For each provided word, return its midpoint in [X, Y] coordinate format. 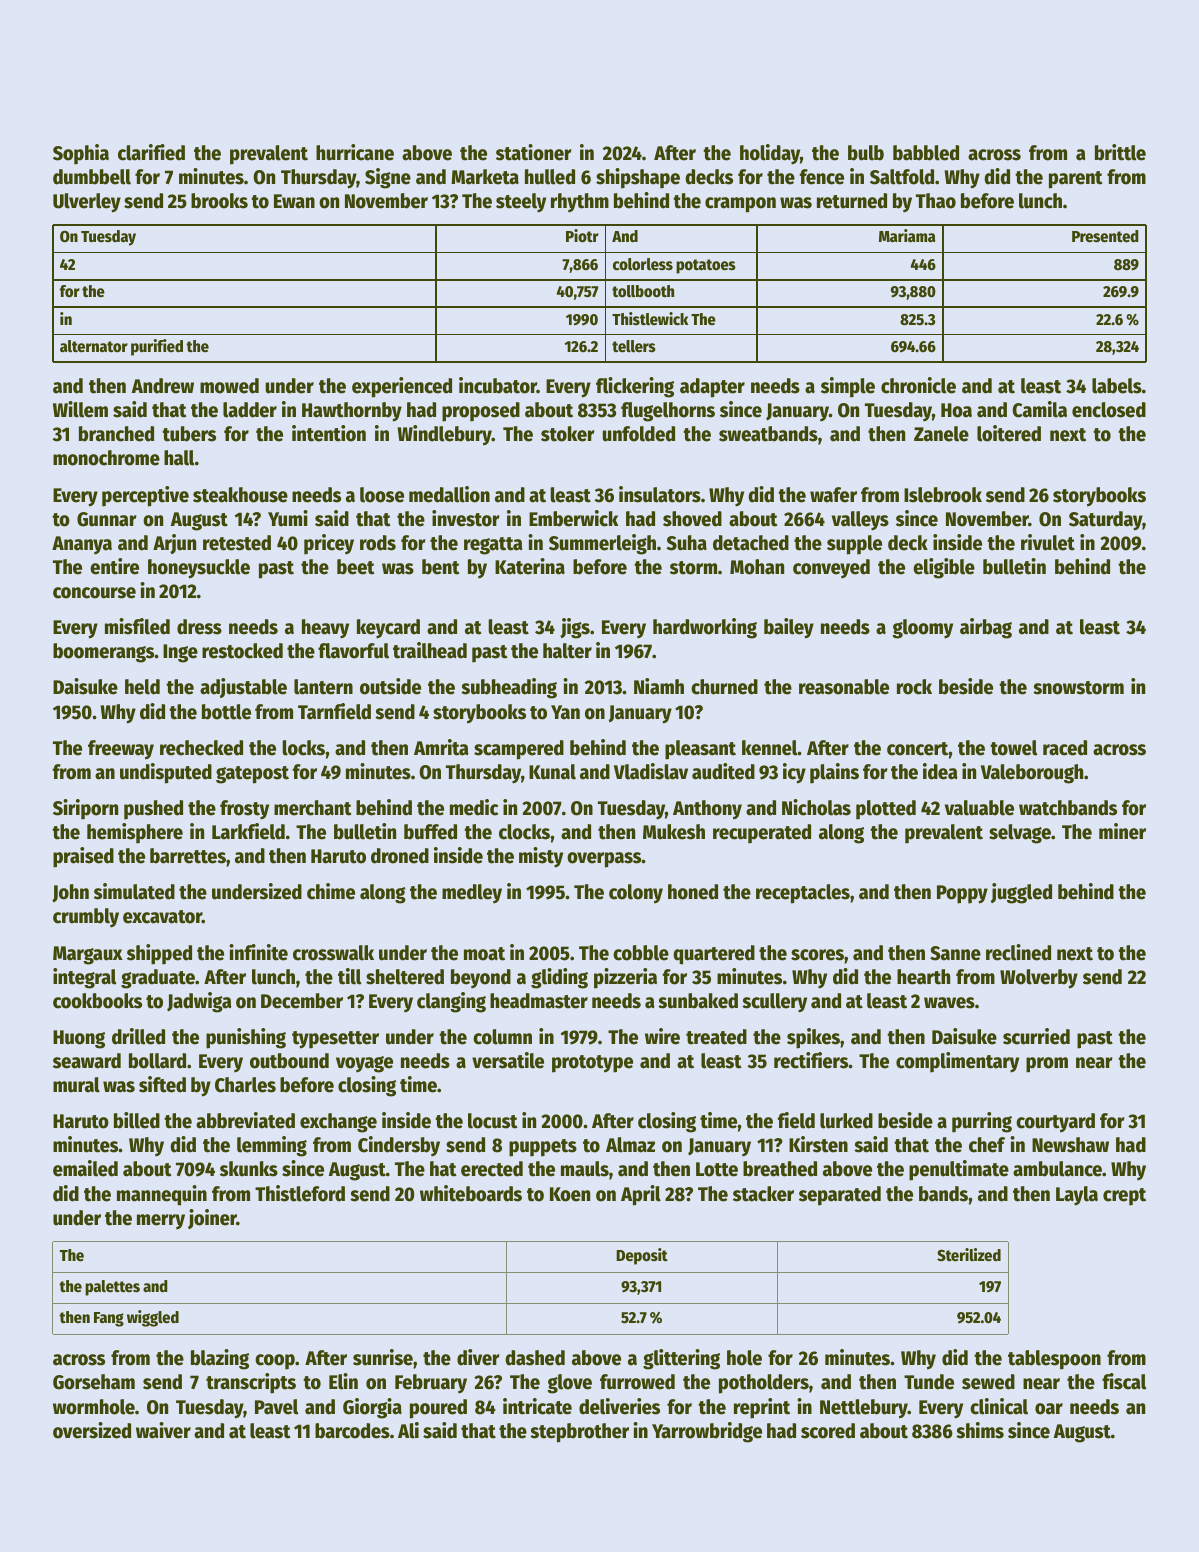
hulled [550, 177]
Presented [1105, 236]
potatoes [706, 266]
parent [1076, 180]
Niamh [659, 686]
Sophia [81, 154]
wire [662, 1036]
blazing [220, 1359]
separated [840, 1196]
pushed [153, 810]
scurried [1036, 1036]
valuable [979, 808]
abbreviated [245, 1120]
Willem [80, 409]
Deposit [642, 1256]
